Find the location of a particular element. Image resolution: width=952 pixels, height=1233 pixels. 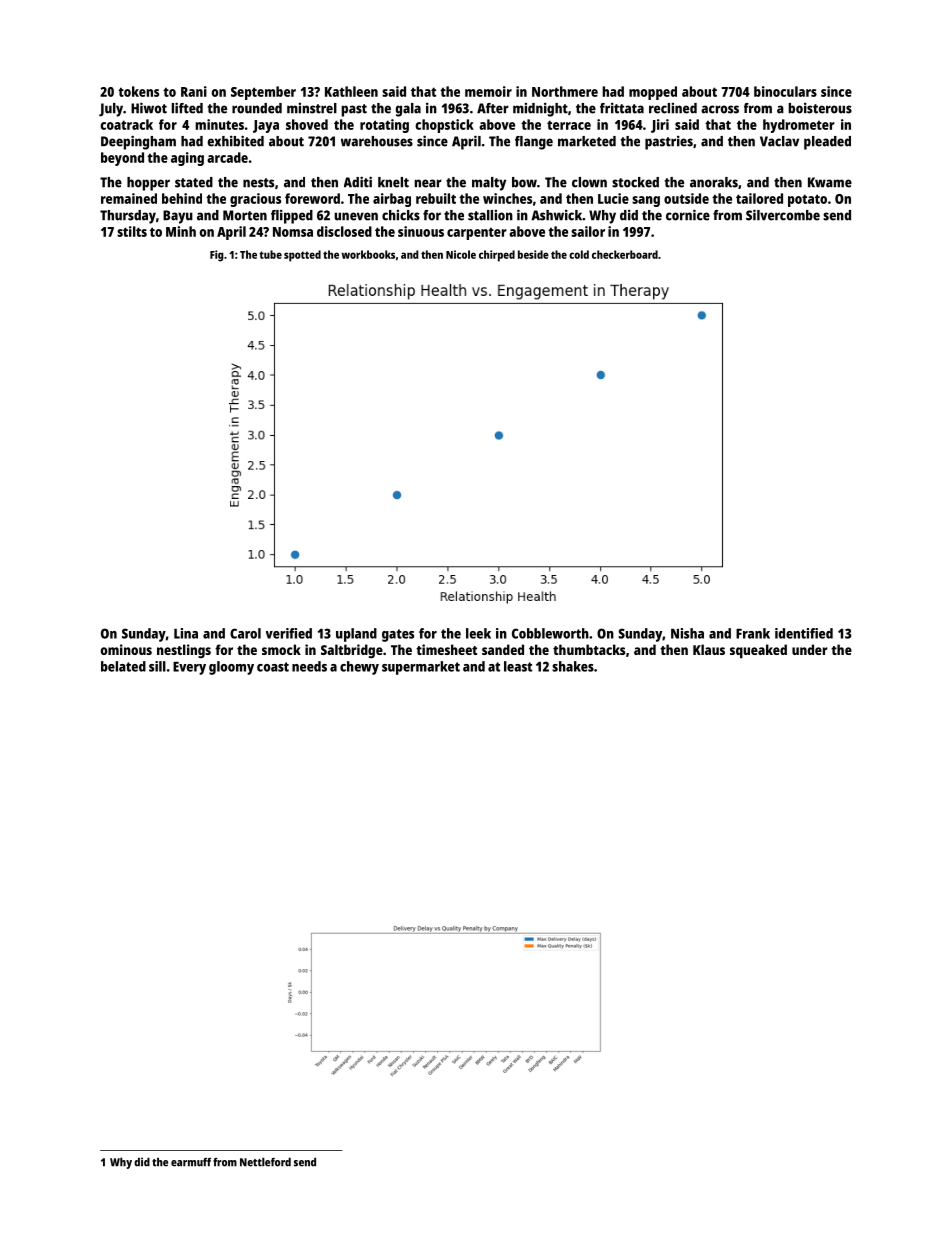

rounded is located at coordinates (257, 108).
